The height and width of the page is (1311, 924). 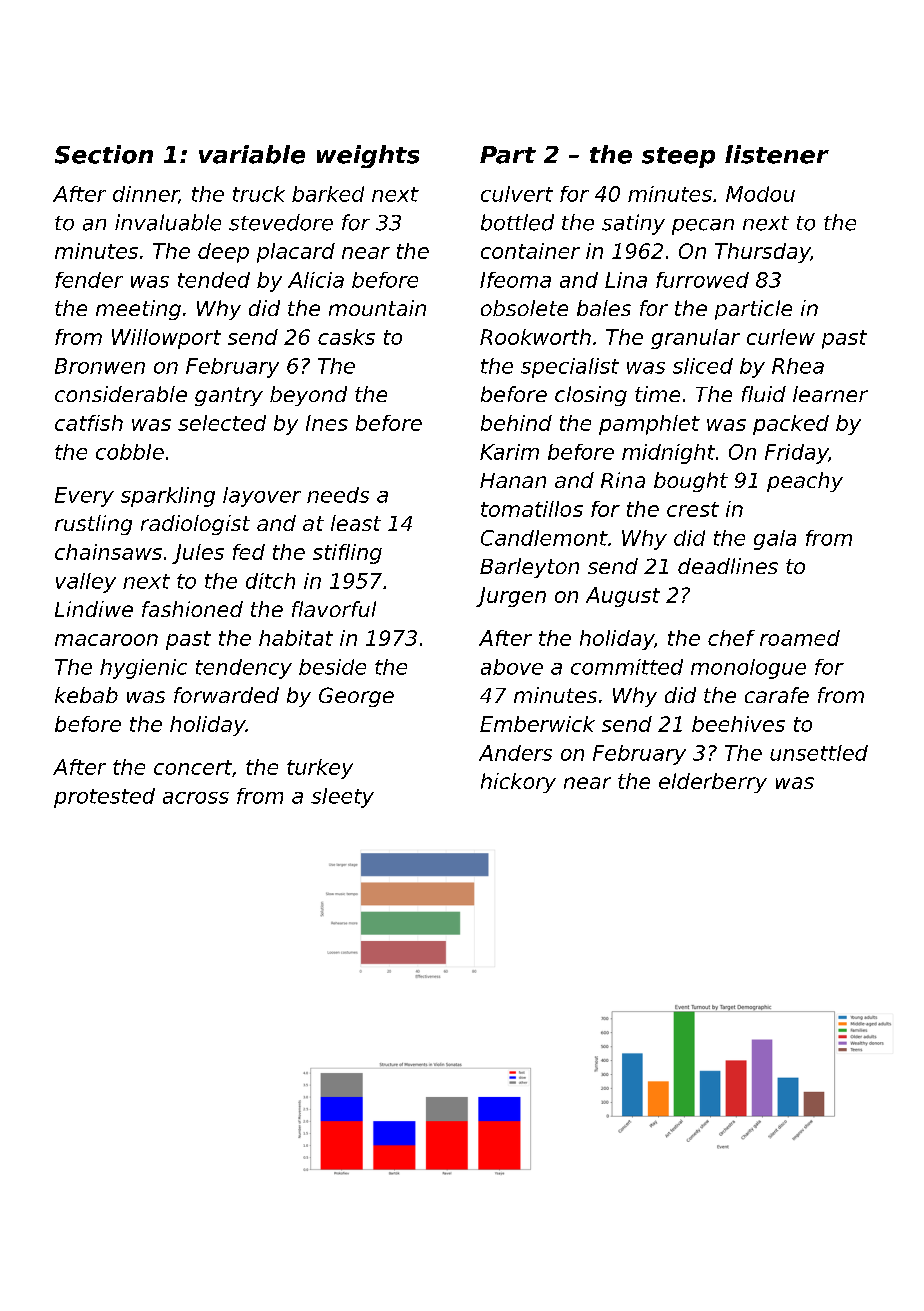 I want to click on layover, so click(x=262, y=497).
